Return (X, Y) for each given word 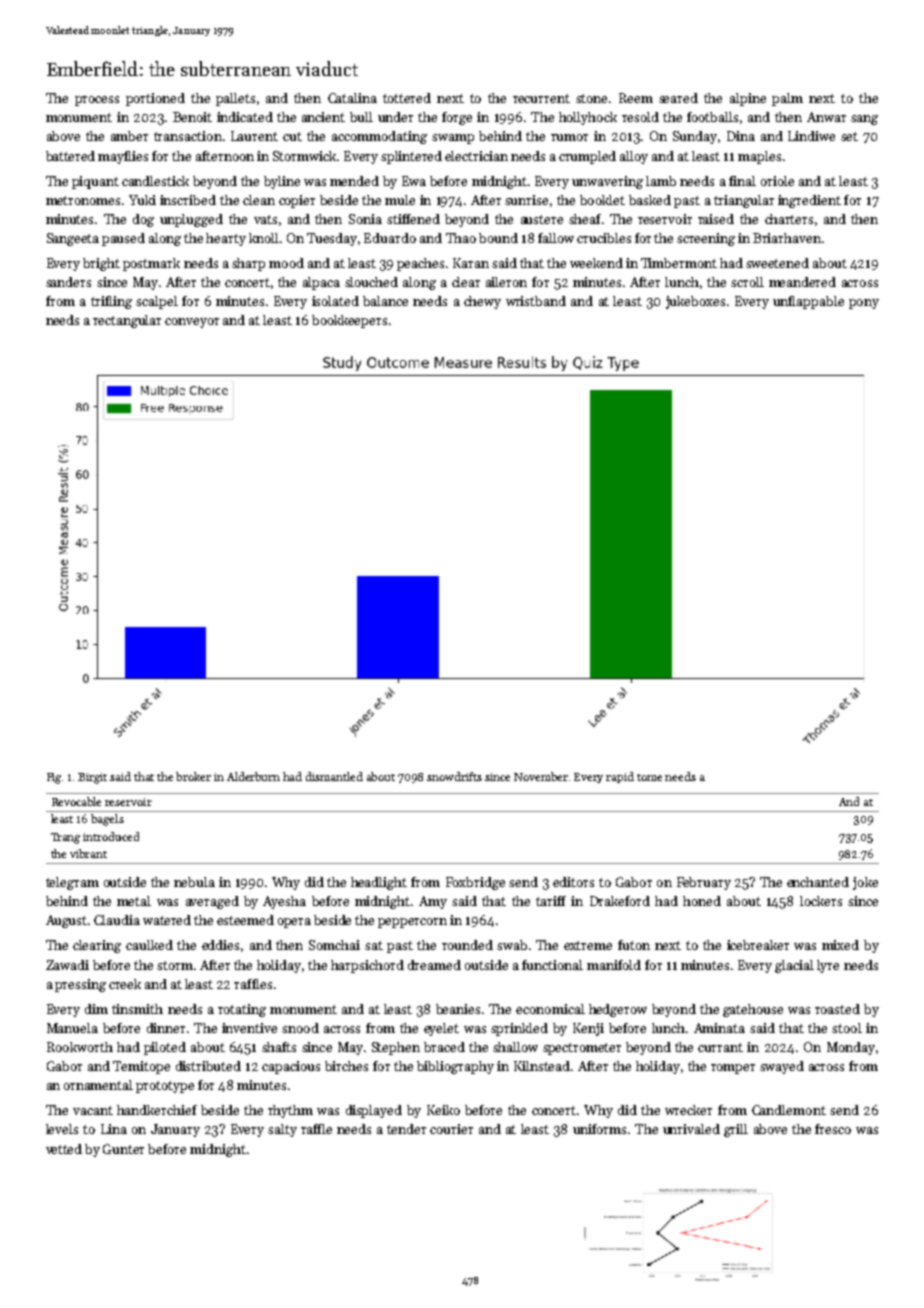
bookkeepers (349, 321)
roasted (837, 1009)
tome (649, 777)
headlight (379, 883)
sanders (68, 282)
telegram (72, 883)
